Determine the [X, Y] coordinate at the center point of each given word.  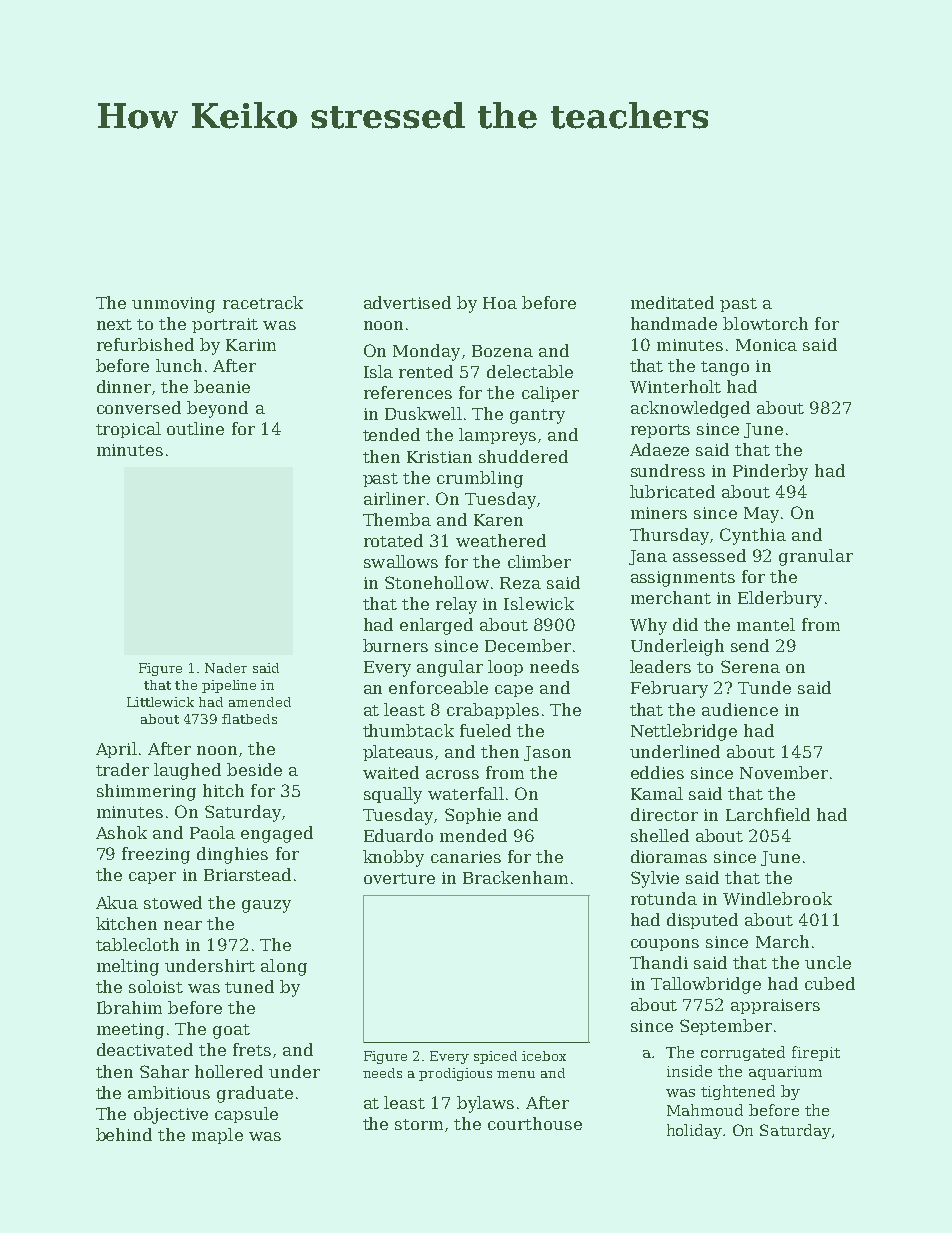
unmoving [173, 305]
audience [740, 709]
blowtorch [765, 323]
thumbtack [408, 730]
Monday [426, 352]
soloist [156, 986]
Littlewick [160, 702]
